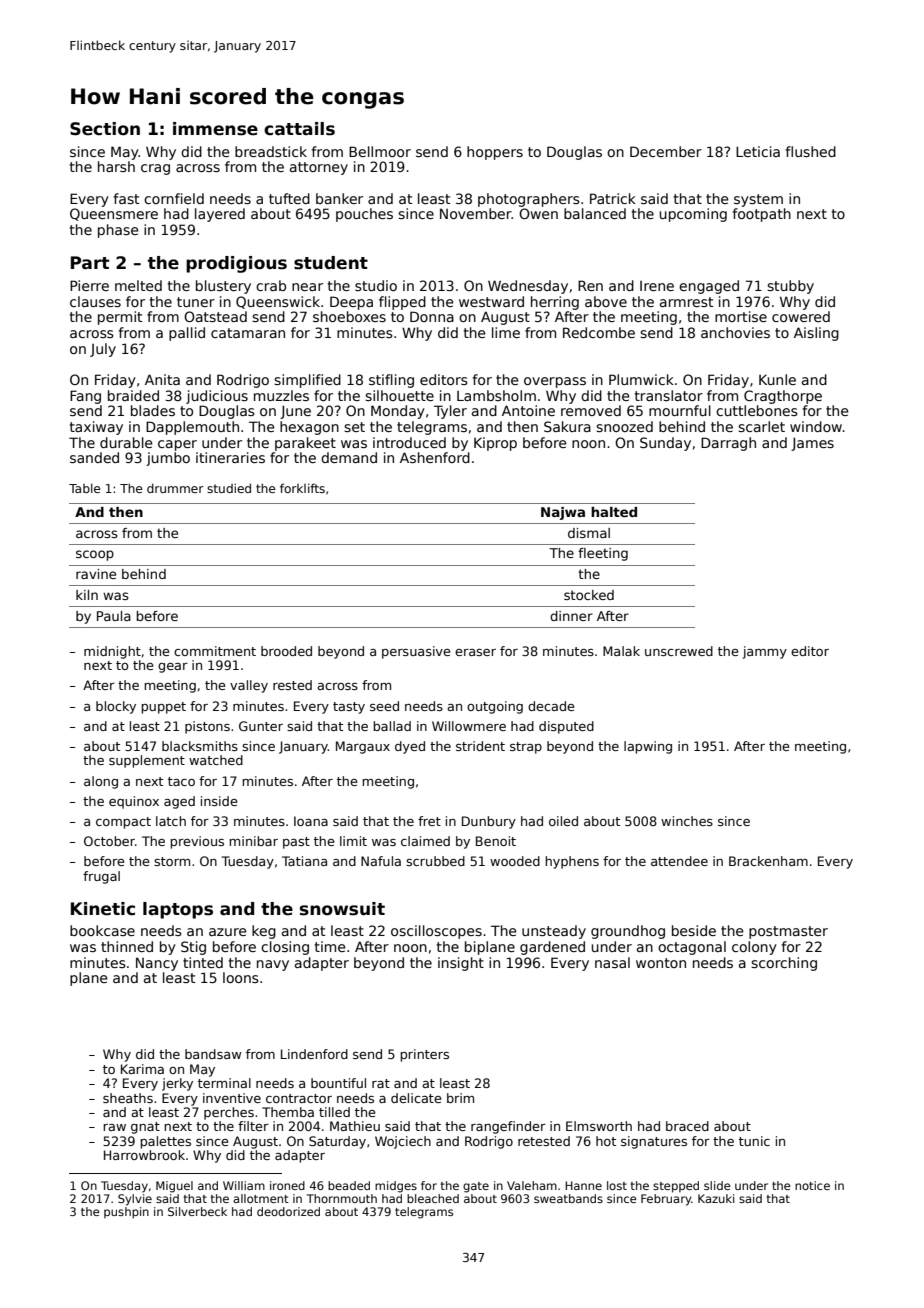 The image size is (924, 1308). I want to click on storm, so click(172, 861).
